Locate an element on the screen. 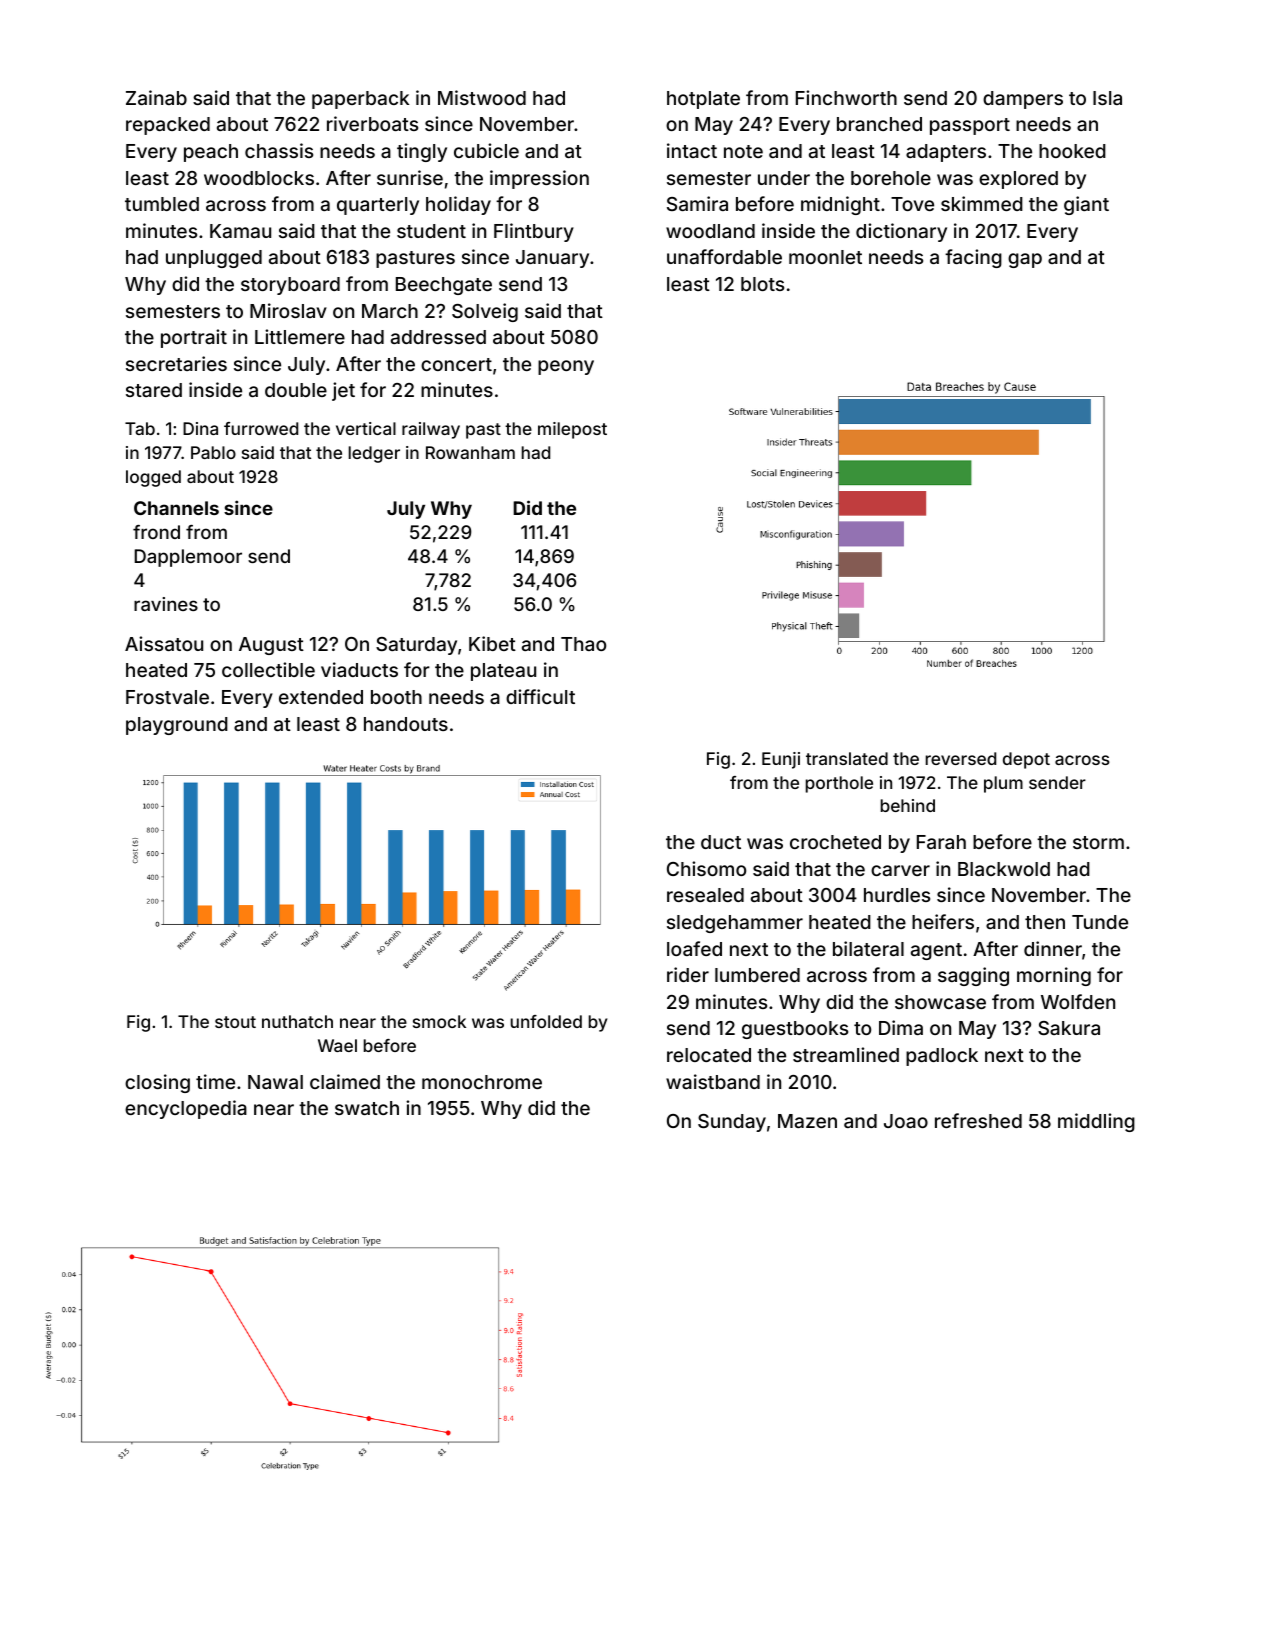 Image resolution: width=1275 pixels, height=1650 pixels. woodblocks is located at coordinates (259, 178).
